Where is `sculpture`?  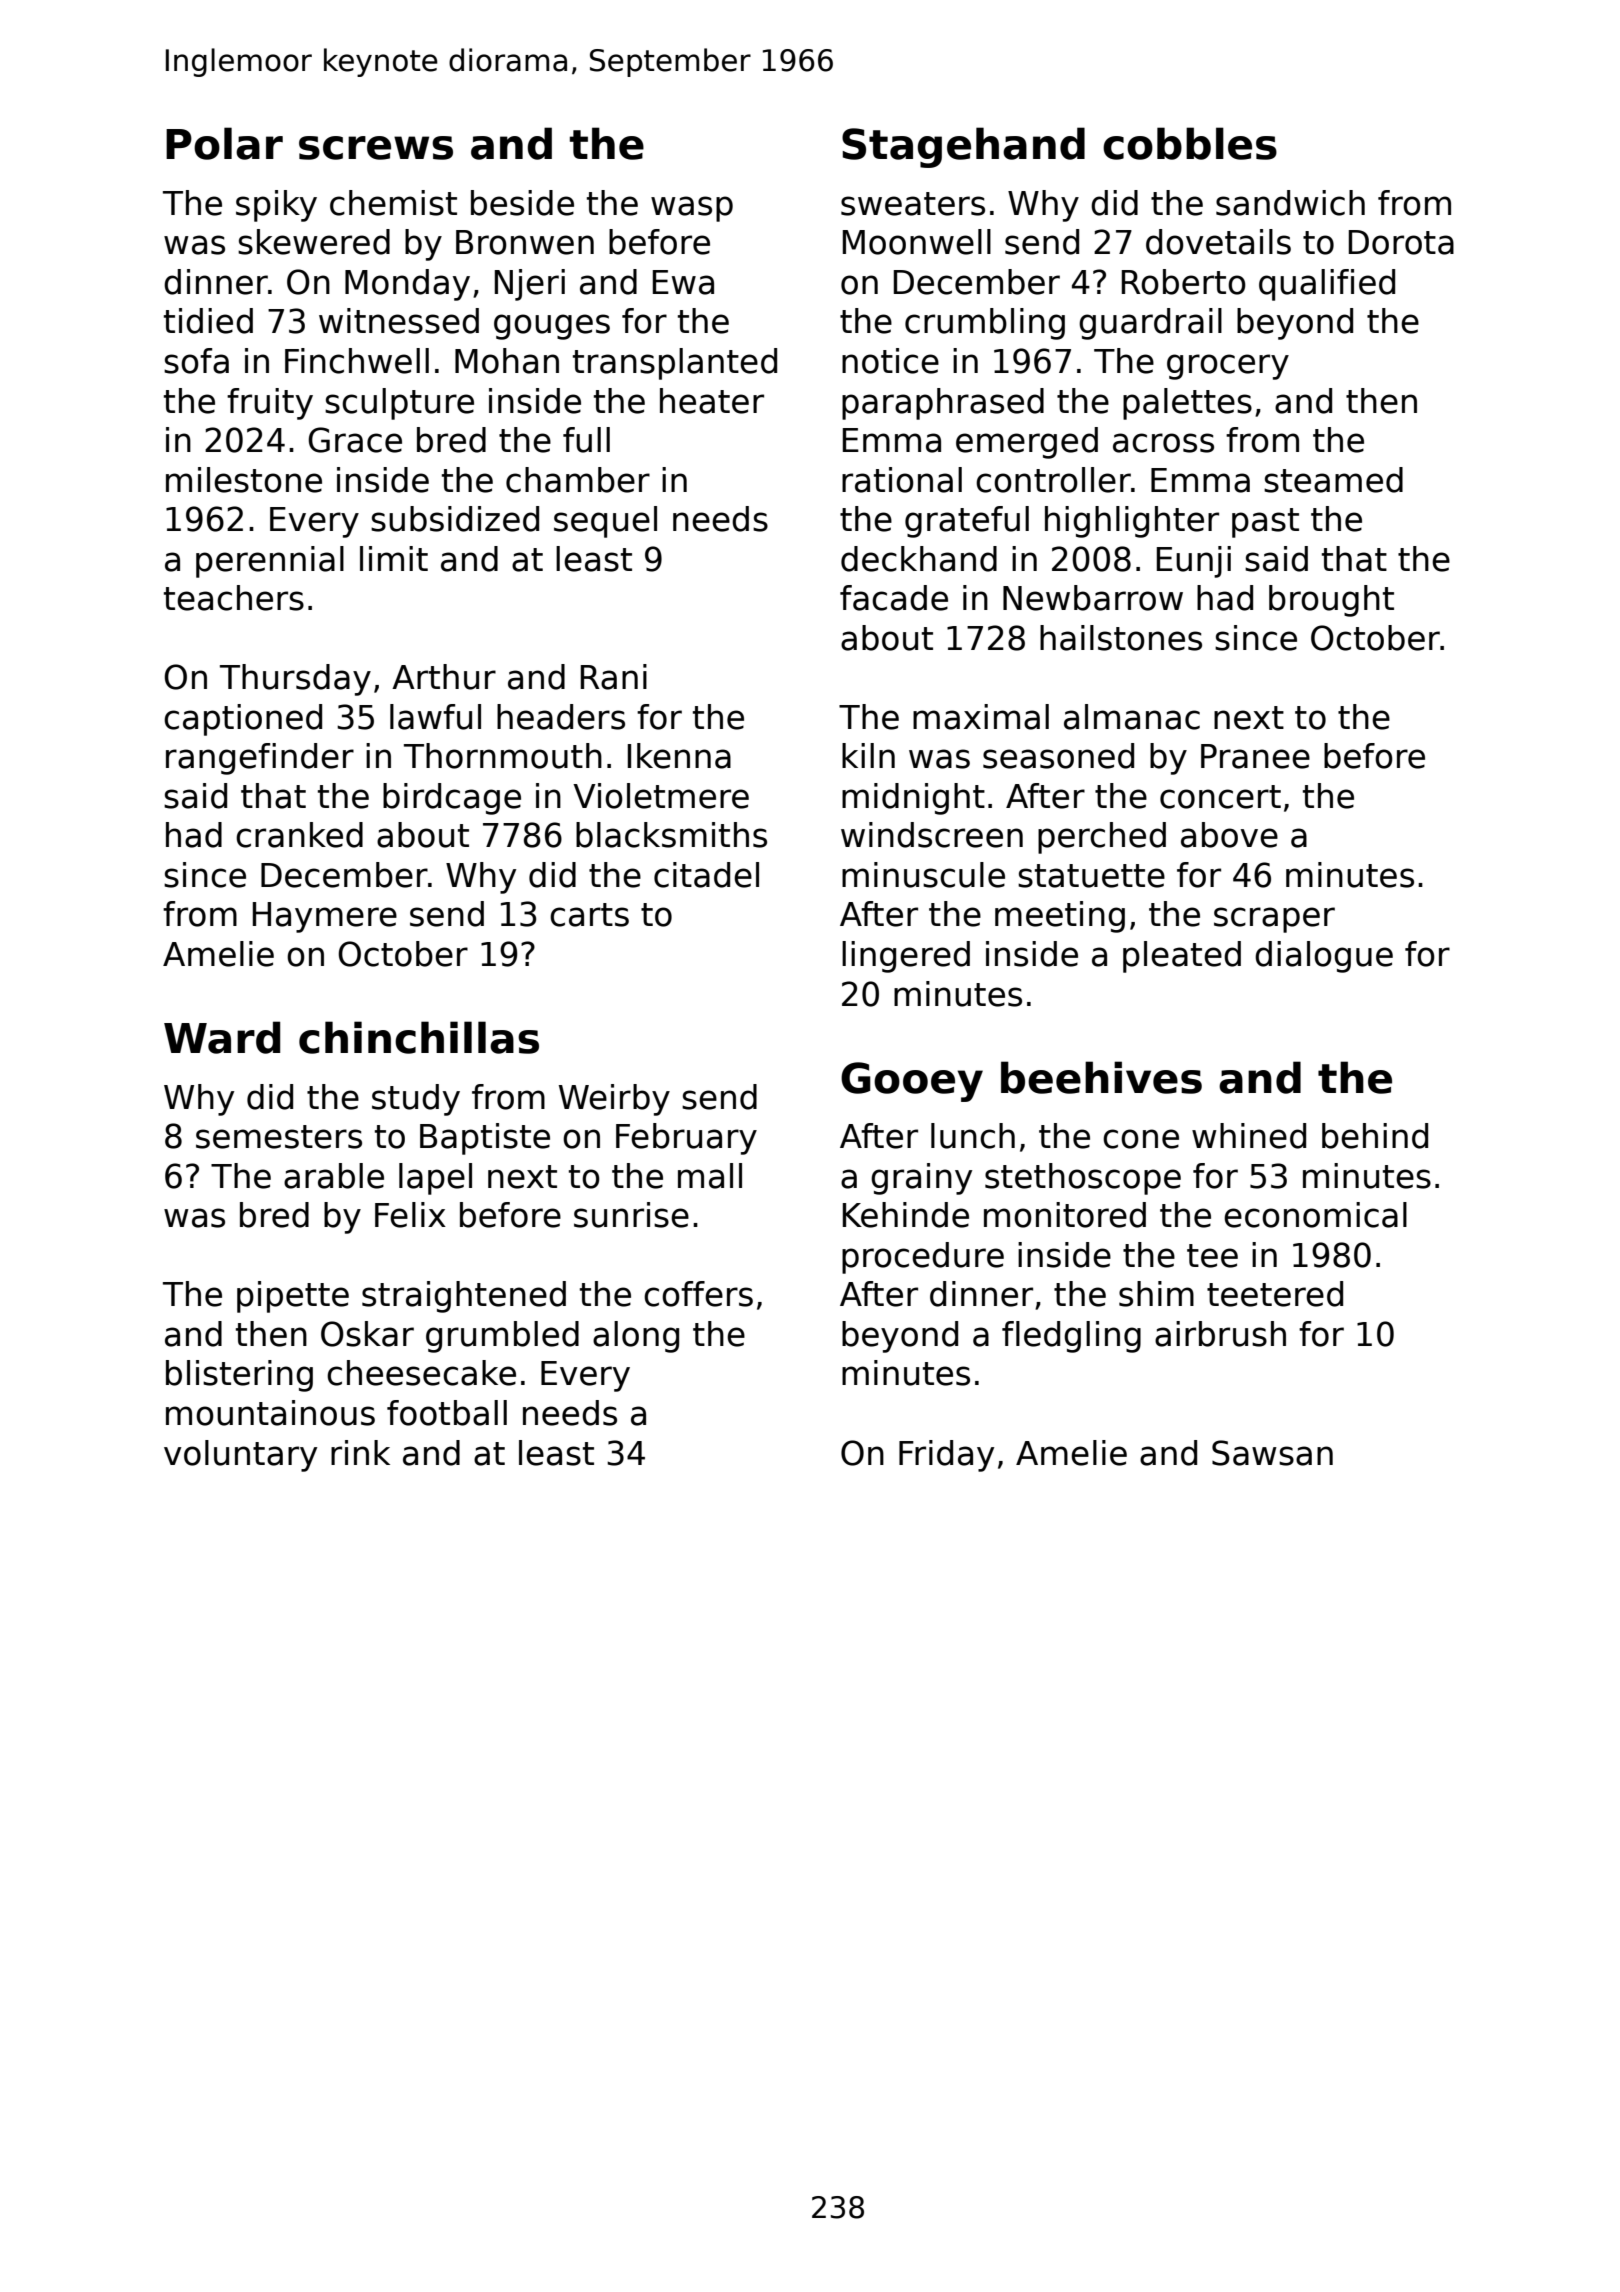
sculpture is located at coordinates (399, 404).
